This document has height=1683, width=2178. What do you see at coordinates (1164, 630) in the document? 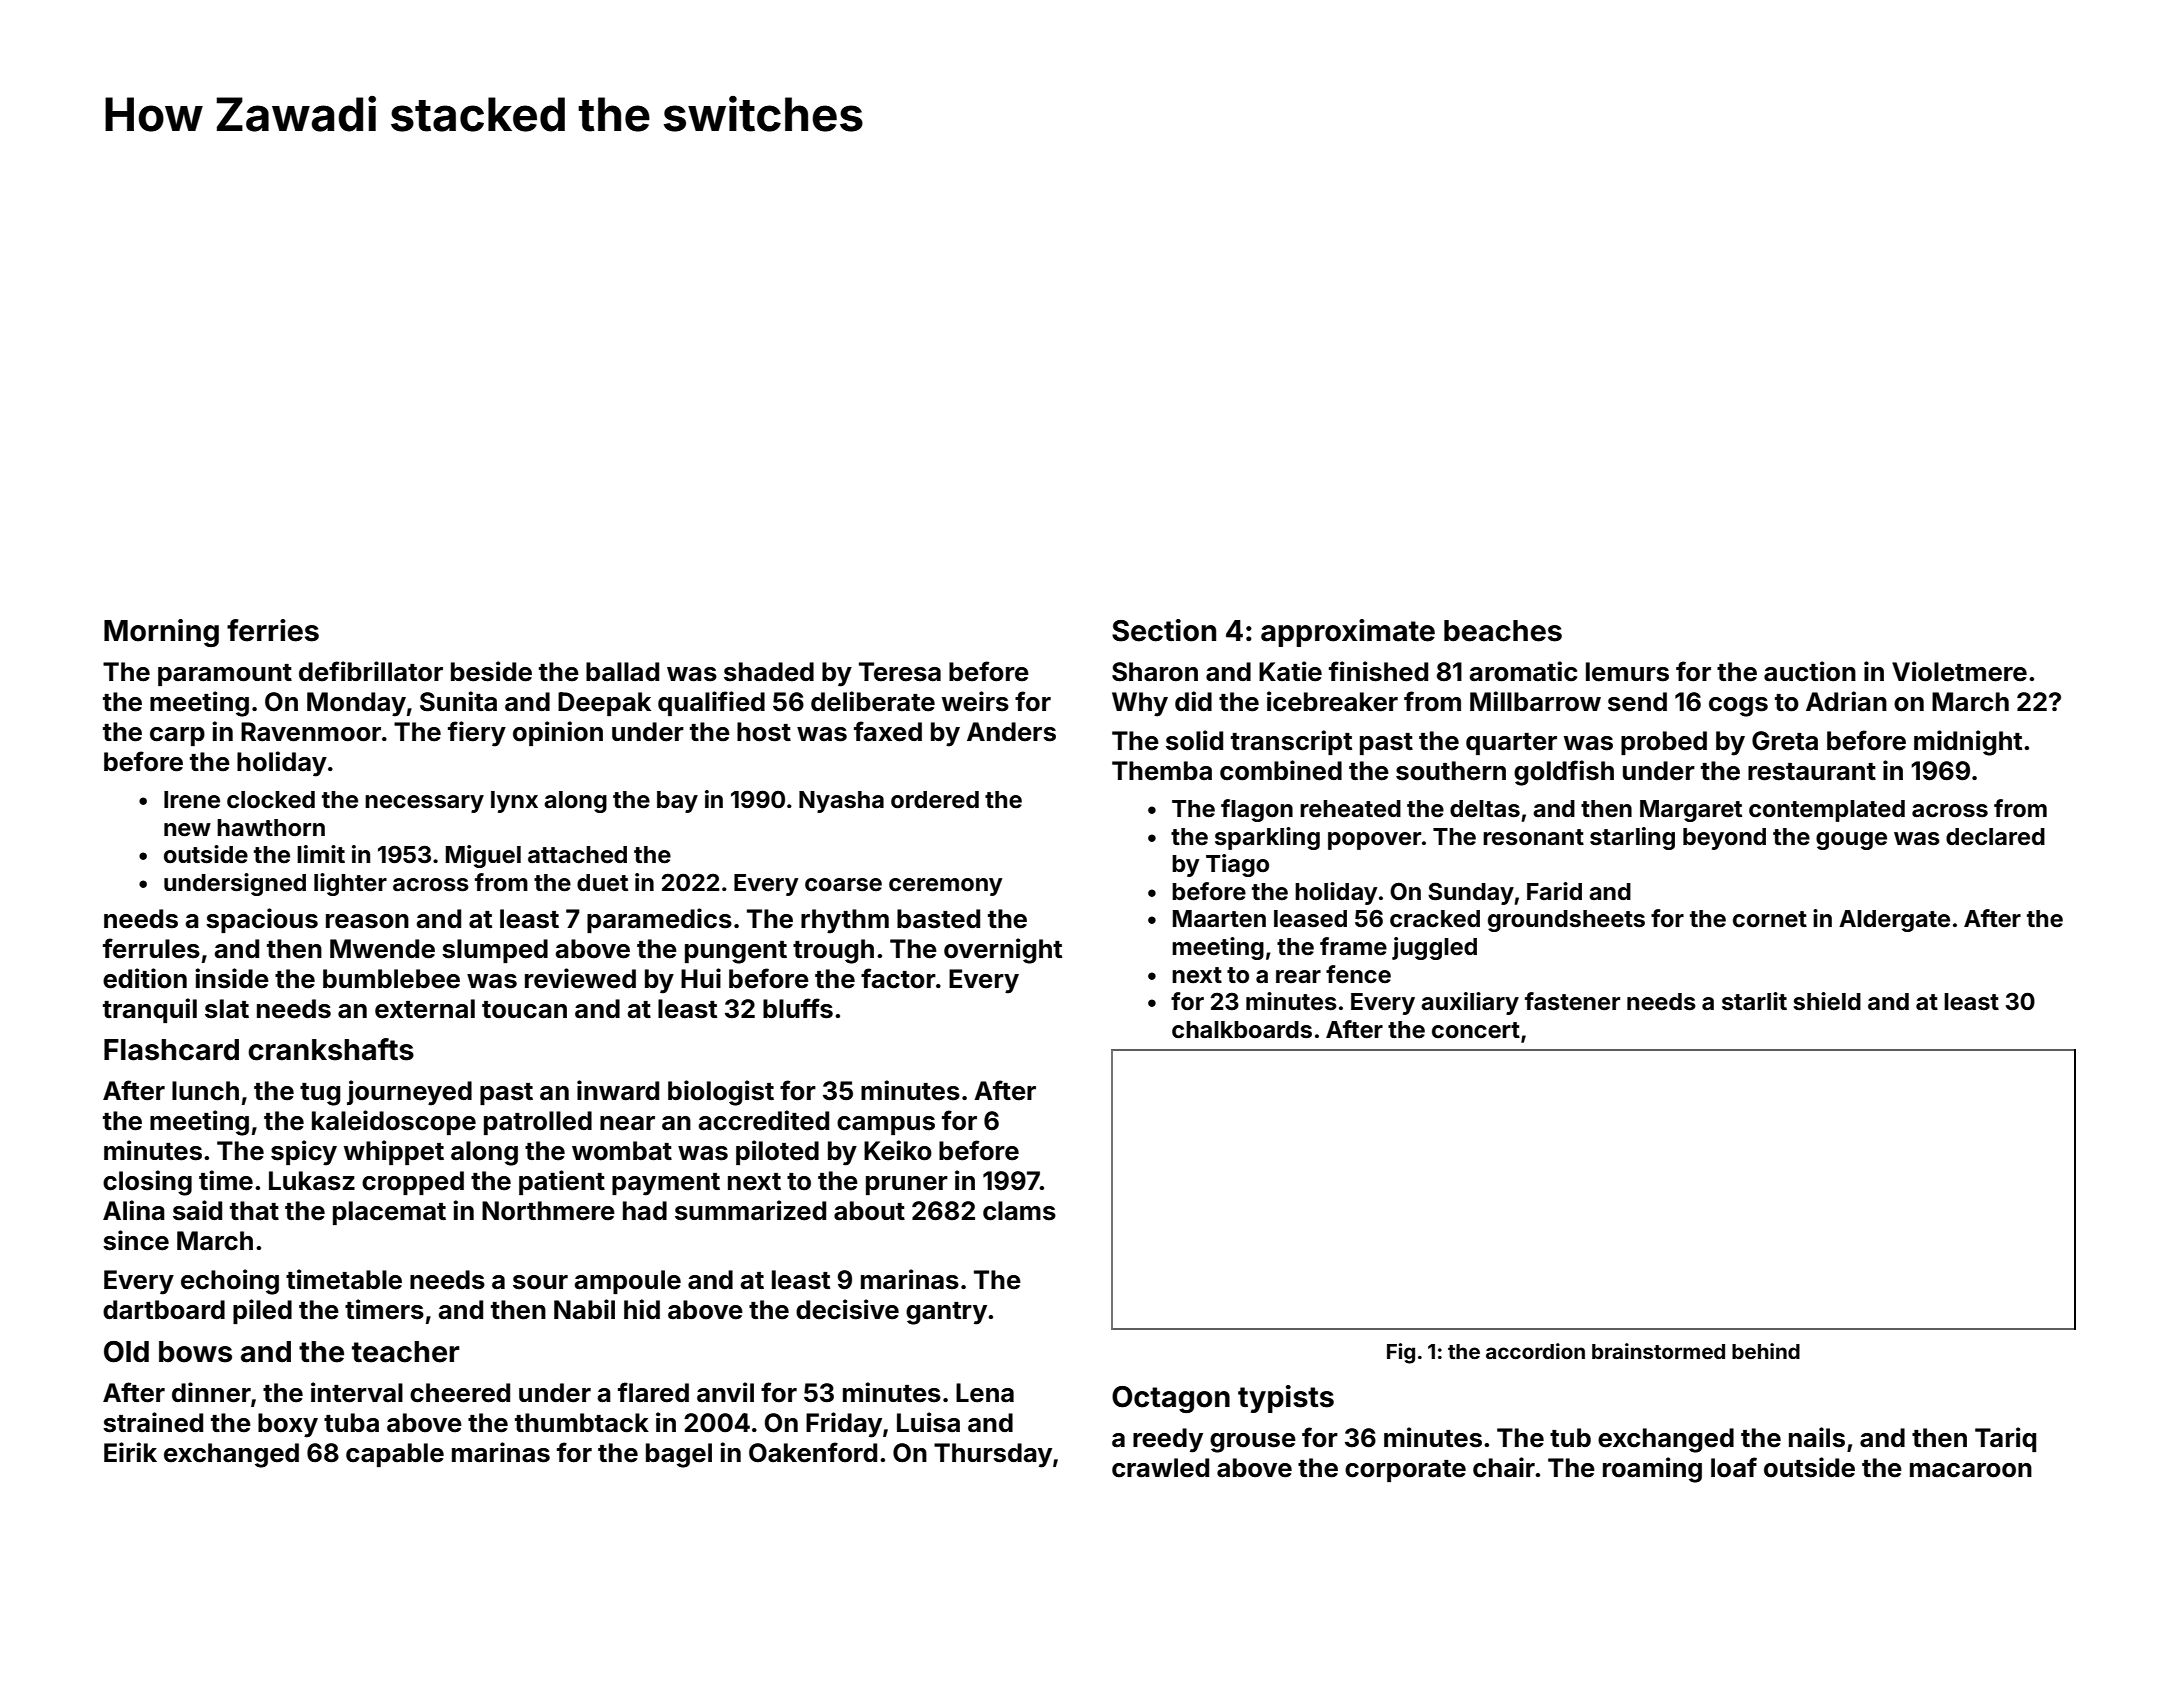
I see `Section` at bounding box center [1164, 630].
